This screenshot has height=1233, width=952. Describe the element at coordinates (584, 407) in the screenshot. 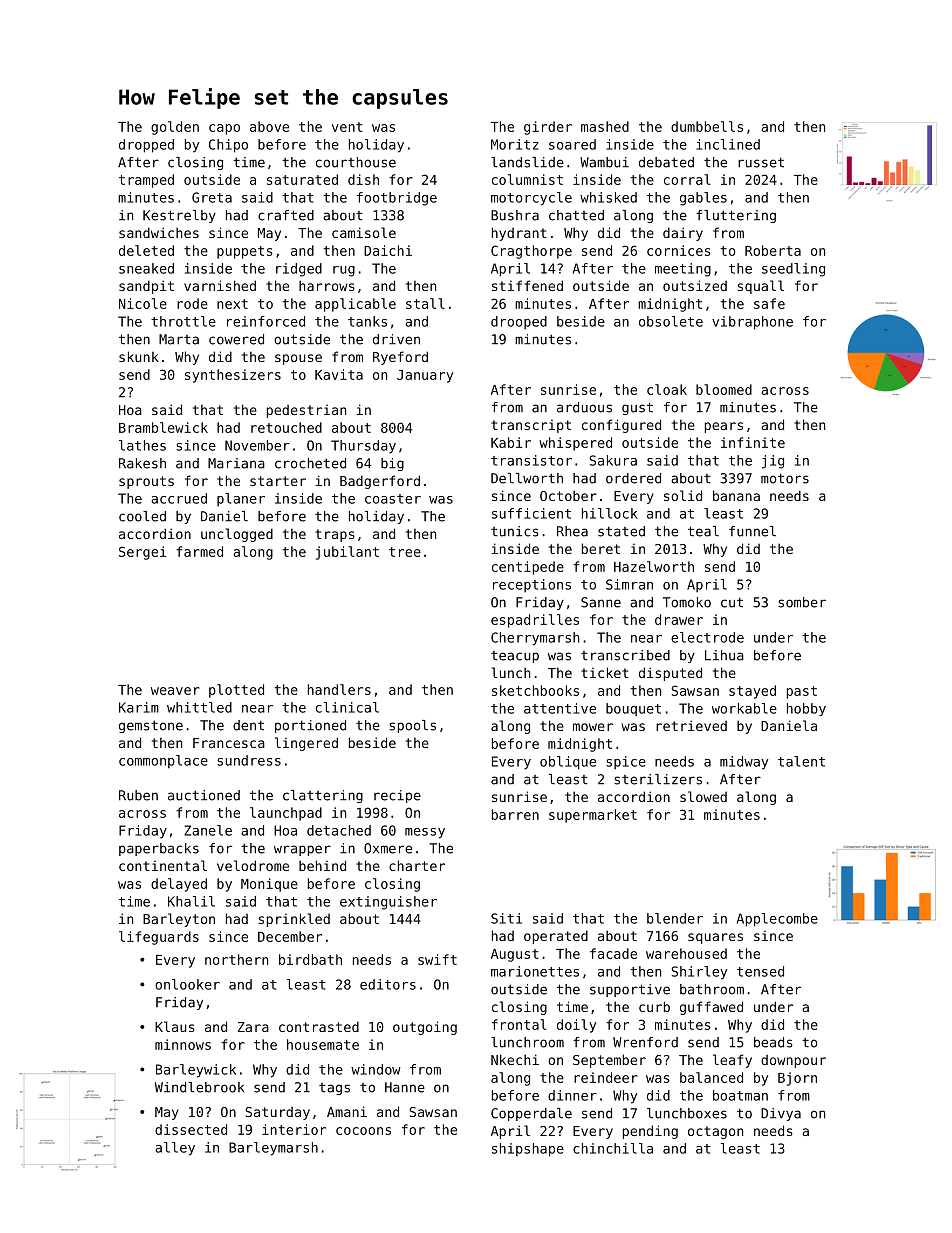

I see `arduous` at that location.
